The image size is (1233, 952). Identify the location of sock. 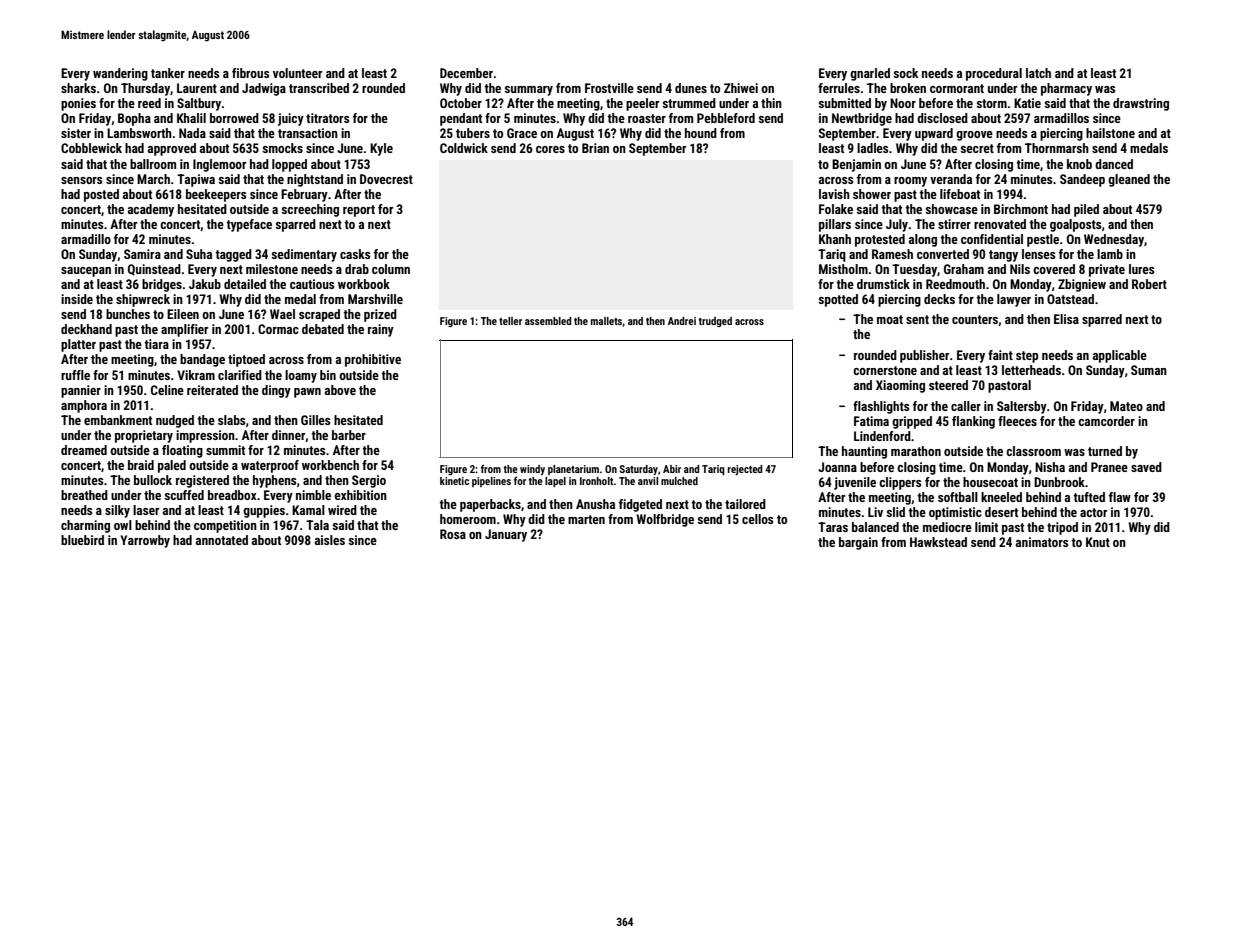
(906, 73).
